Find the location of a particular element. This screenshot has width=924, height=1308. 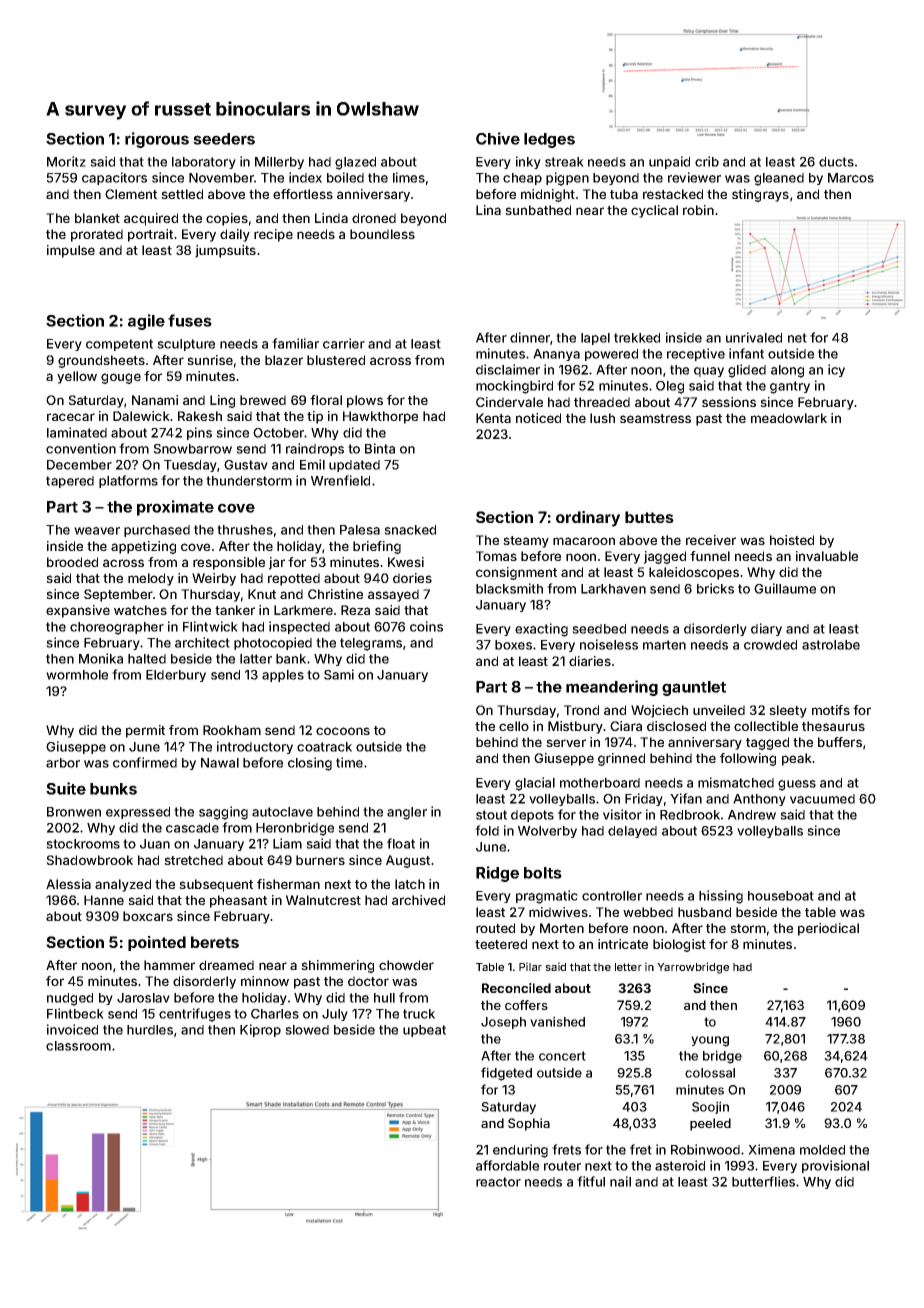

seeders is located at coordinates (224, 139).
